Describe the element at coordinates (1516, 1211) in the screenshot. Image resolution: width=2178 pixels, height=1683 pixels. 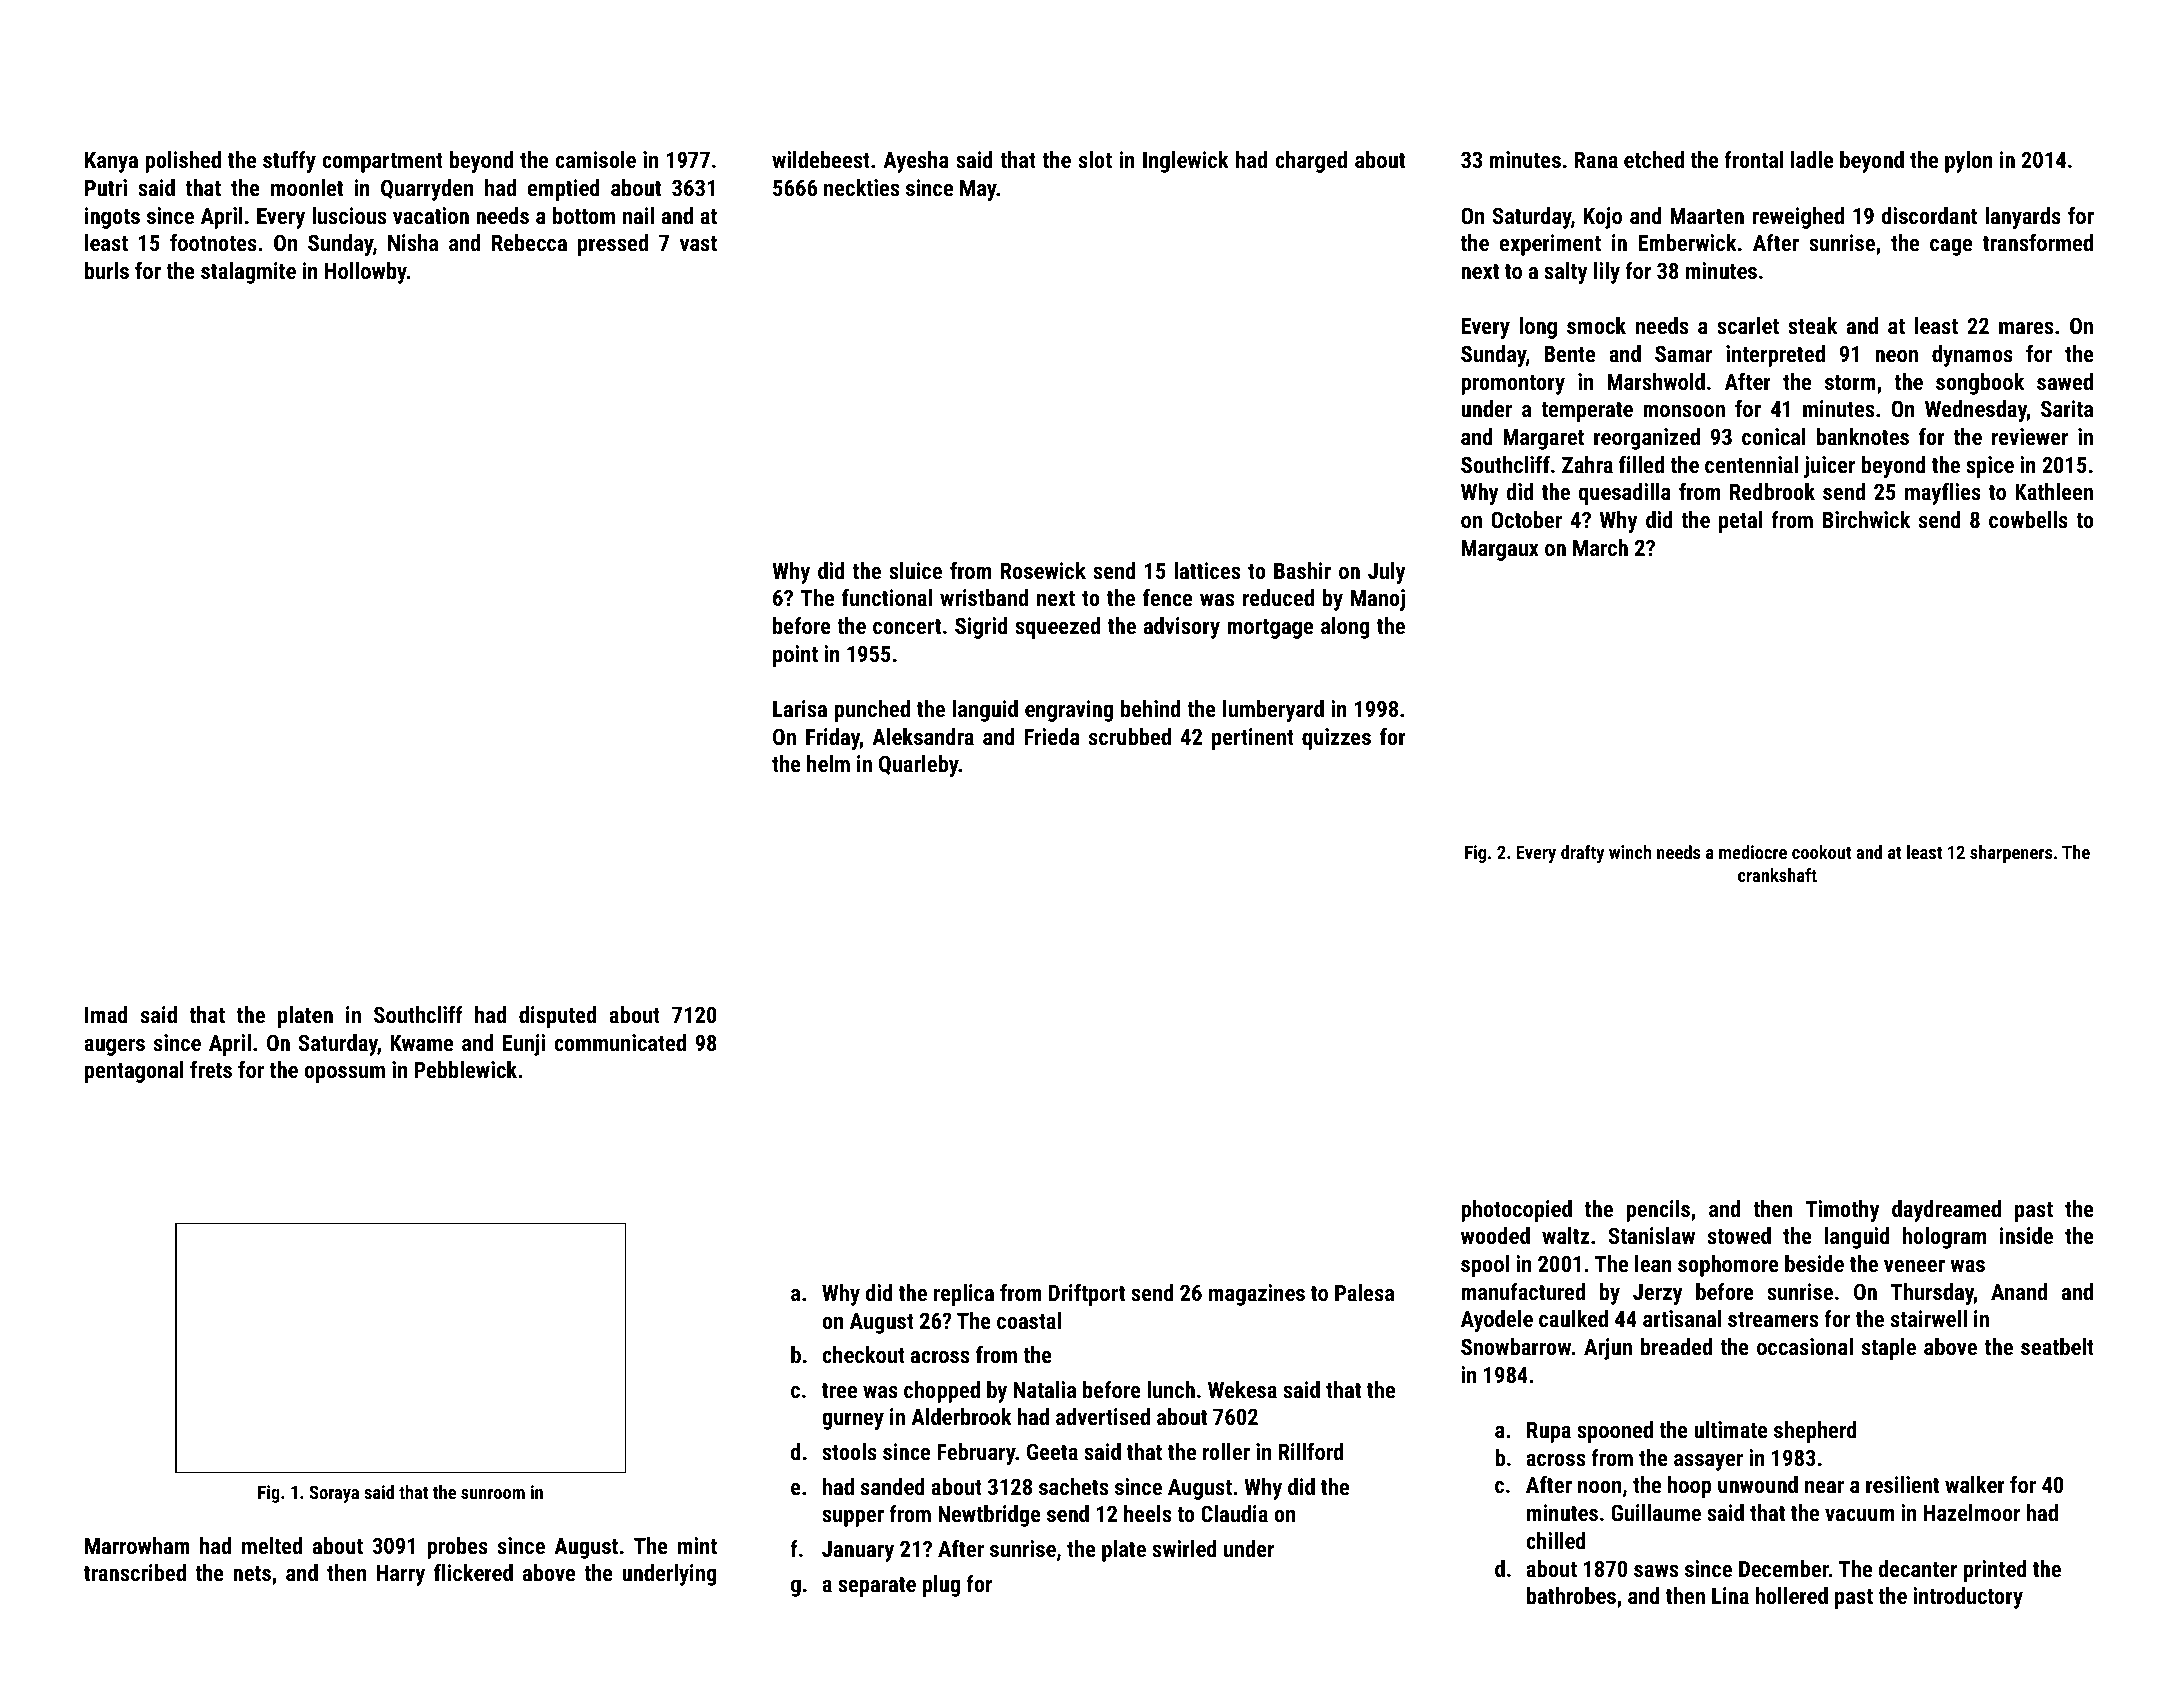
I see `photocopied` at that location.
